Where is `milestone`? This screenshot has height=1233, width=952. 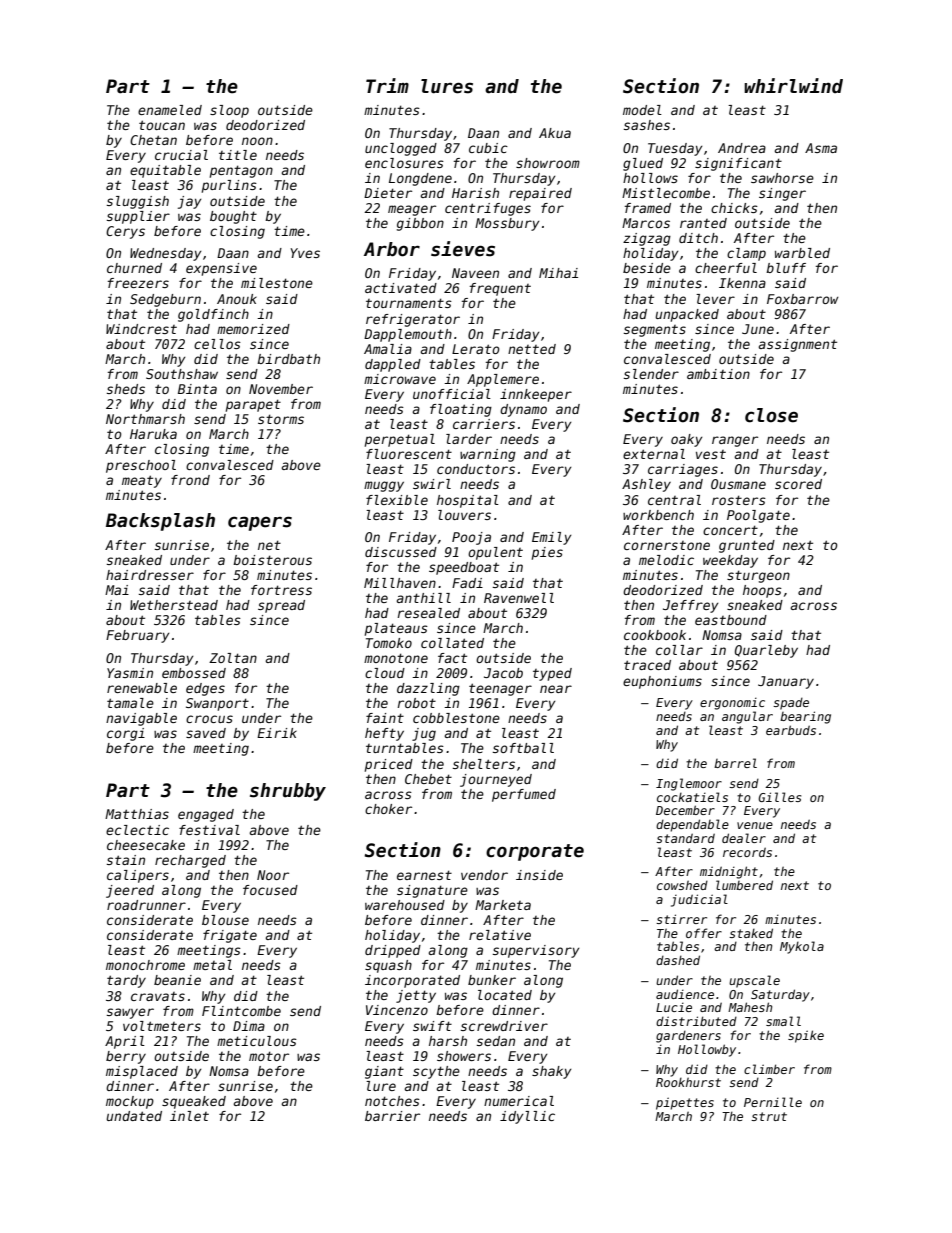 milestone is located at coordinates (277, 283).
